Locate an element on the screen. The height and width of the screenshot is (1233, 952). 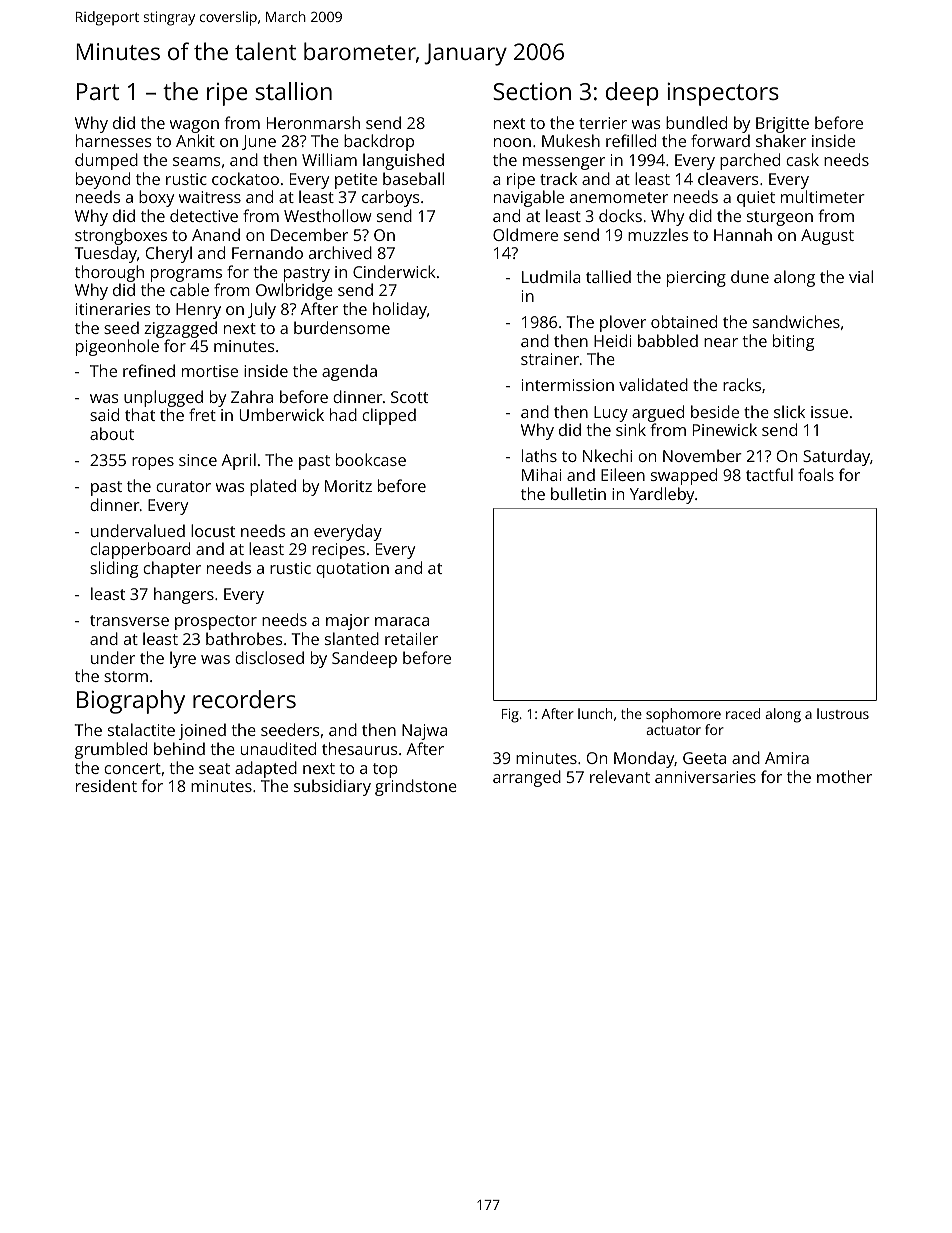
obtained is located at coordinates (684, 321).
